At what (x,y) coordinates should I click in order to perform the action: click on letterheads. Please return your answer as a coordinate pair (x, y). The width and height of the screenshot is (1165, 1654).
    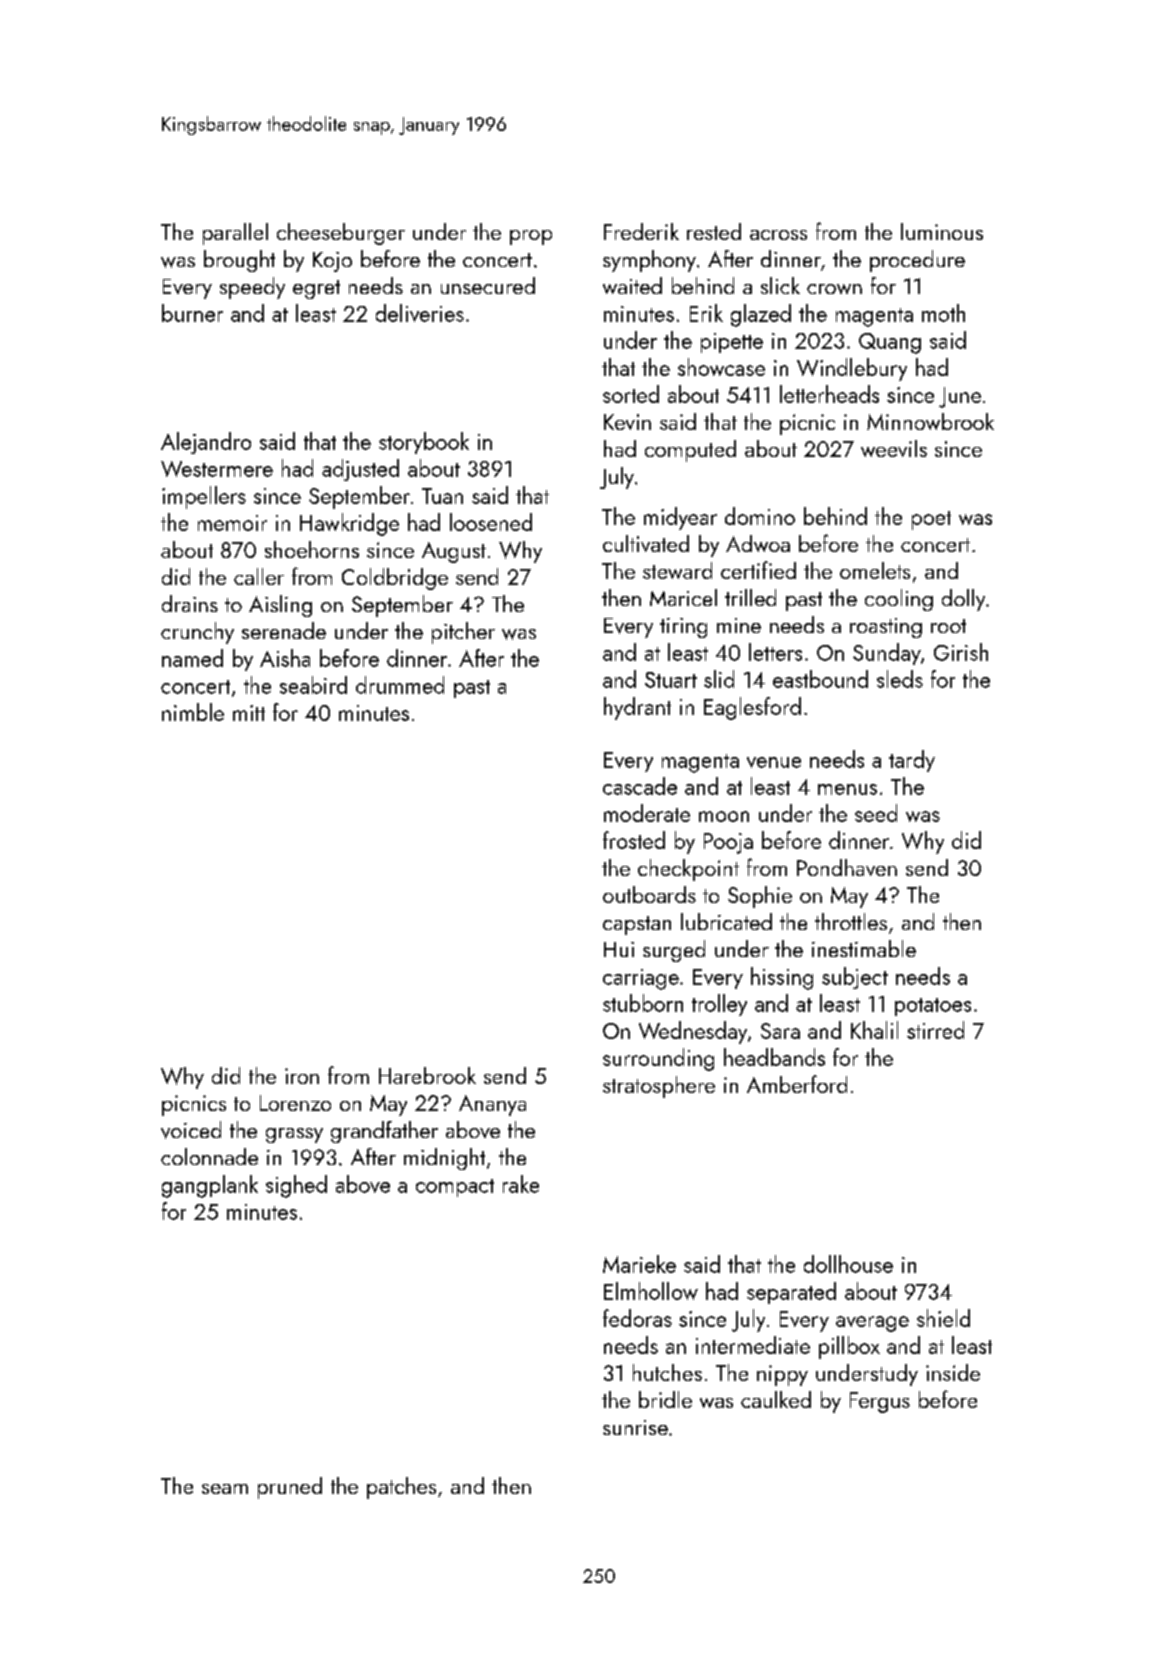
    Looking at the image, I should click on (829, 394).
